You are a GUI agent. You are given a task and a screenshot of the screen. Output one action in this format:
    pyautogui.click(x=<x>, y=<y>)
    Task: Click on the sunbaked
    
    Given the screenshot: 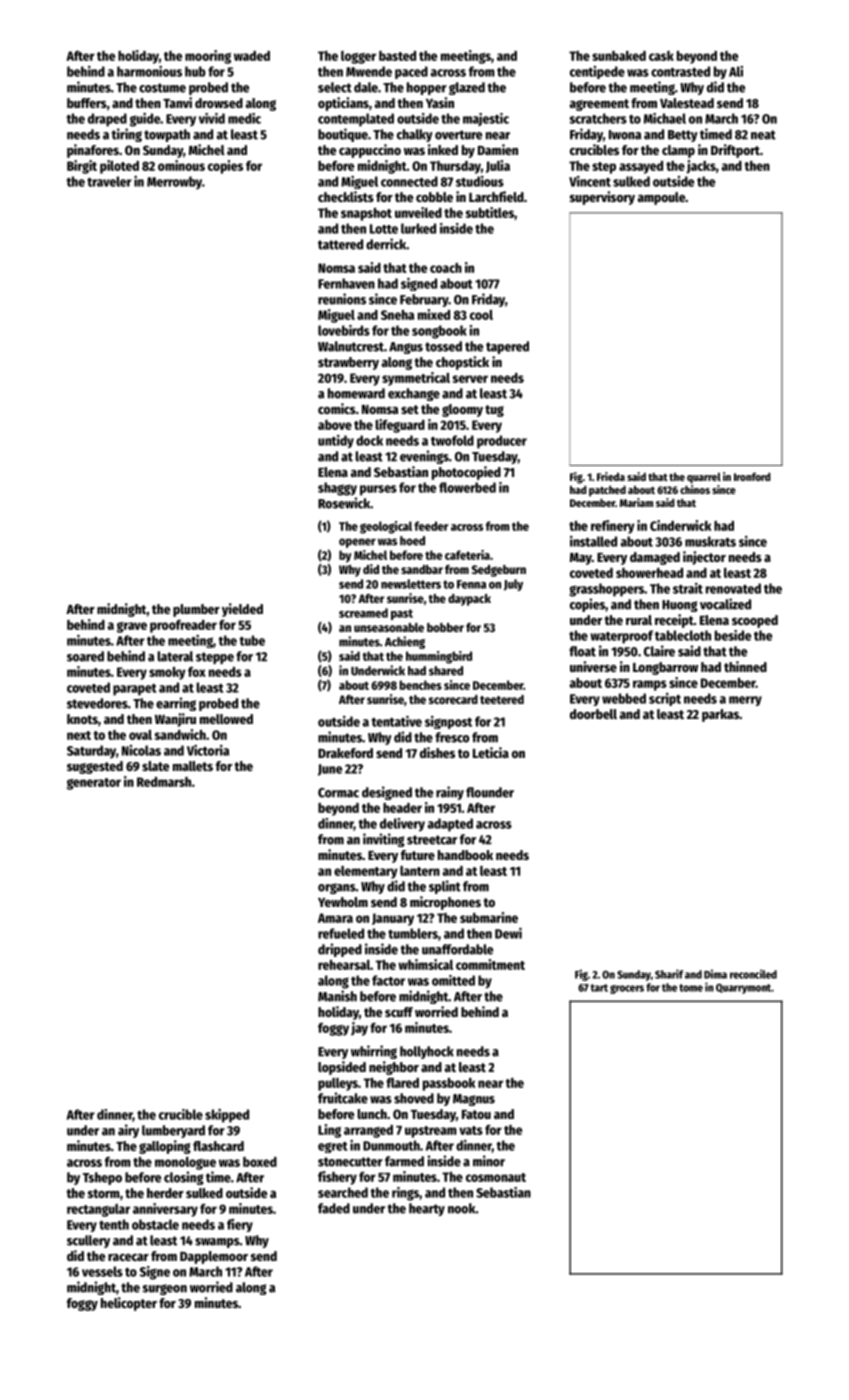 What is the action you would take?
    pyautogui.click(x=619, y=56)
